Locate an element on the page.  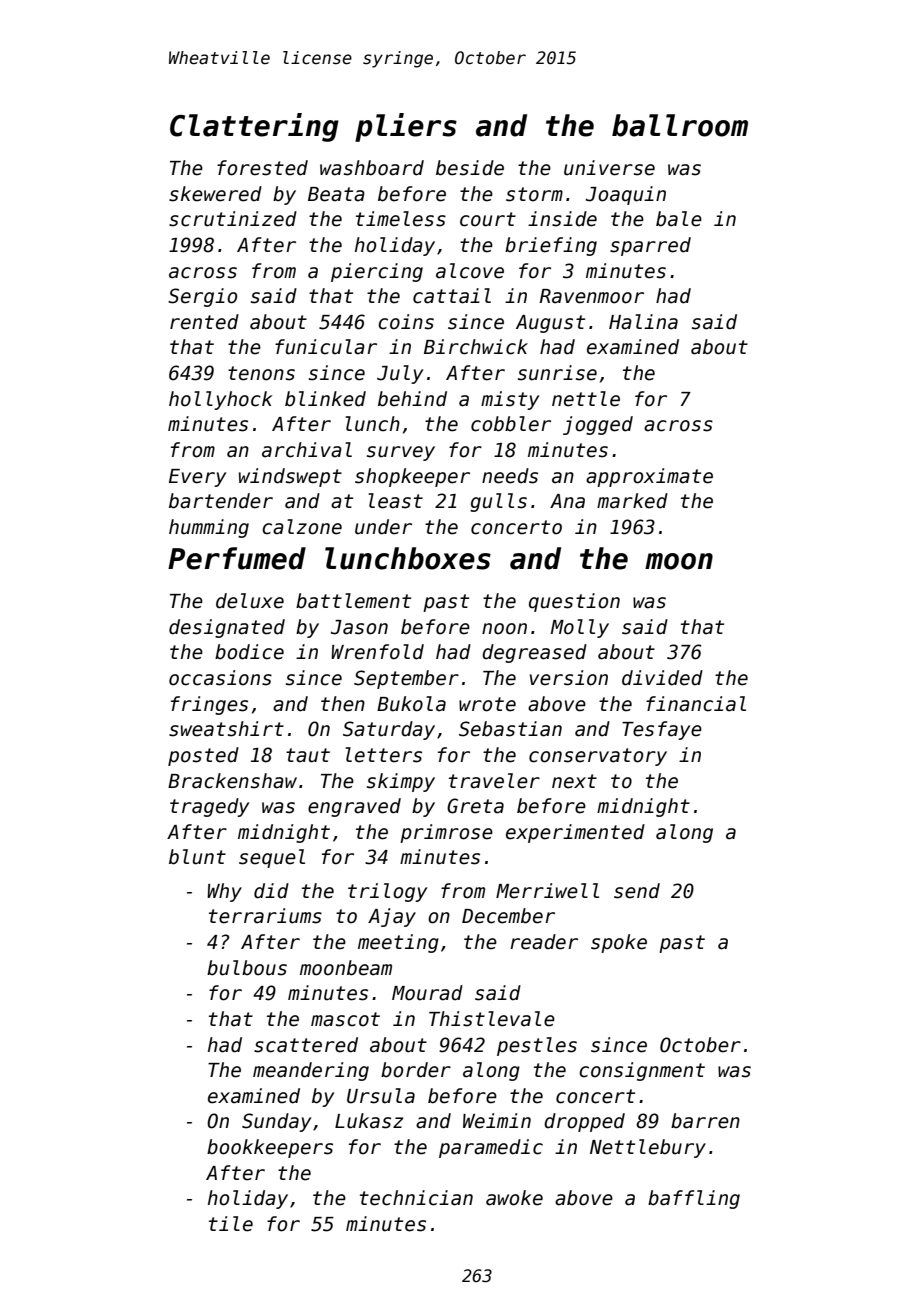
ballroom is located at coordinates (680, 125).
